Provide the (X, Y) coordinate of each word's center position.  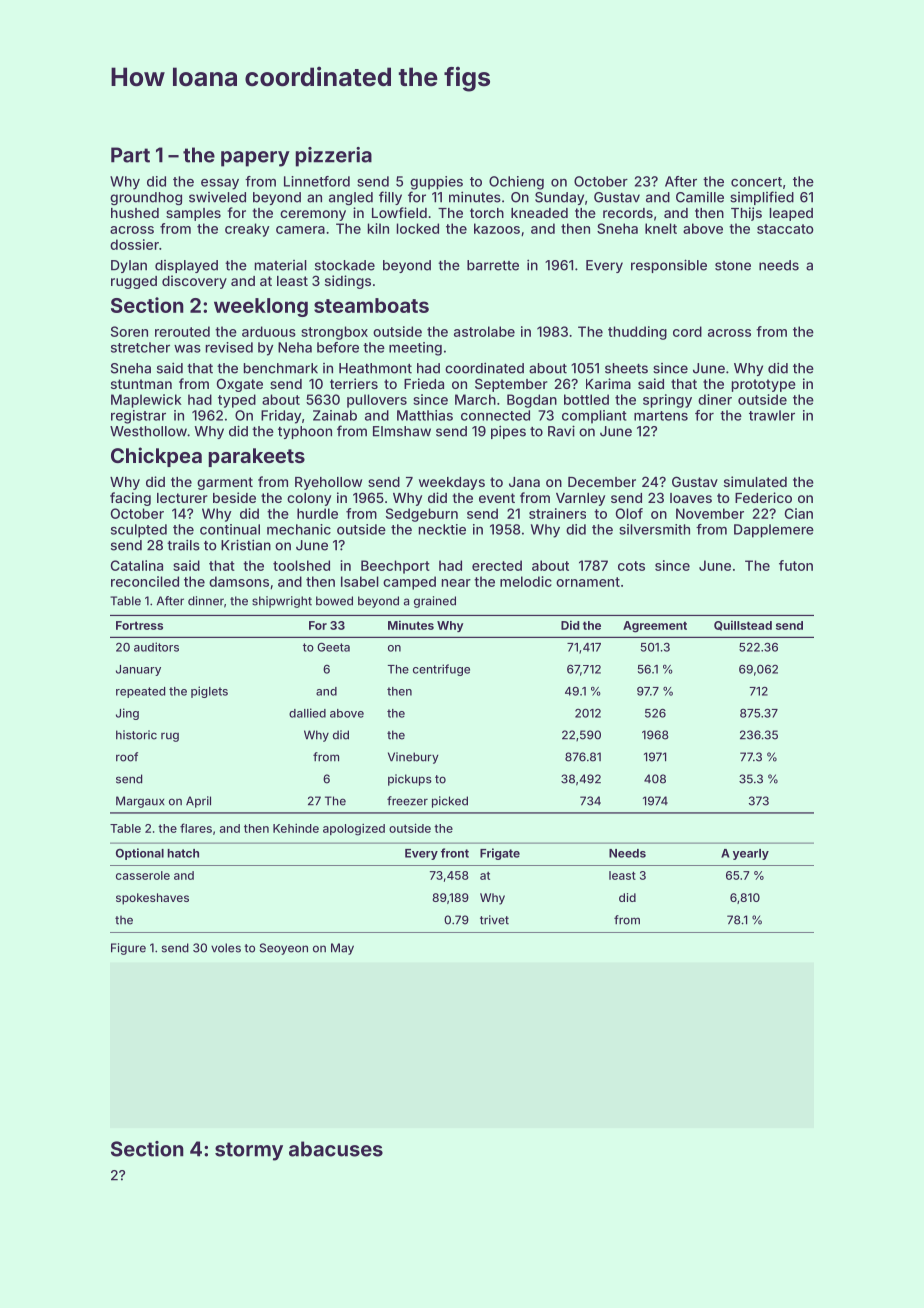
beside (234, 497)
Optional (140, 854)
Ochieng (516, 183)
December (602, 482)
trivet (494, 920)
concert (756, 182)
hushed (135, 213)
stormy (249, 1151)
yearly (751, 854)
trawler (772, 415)
